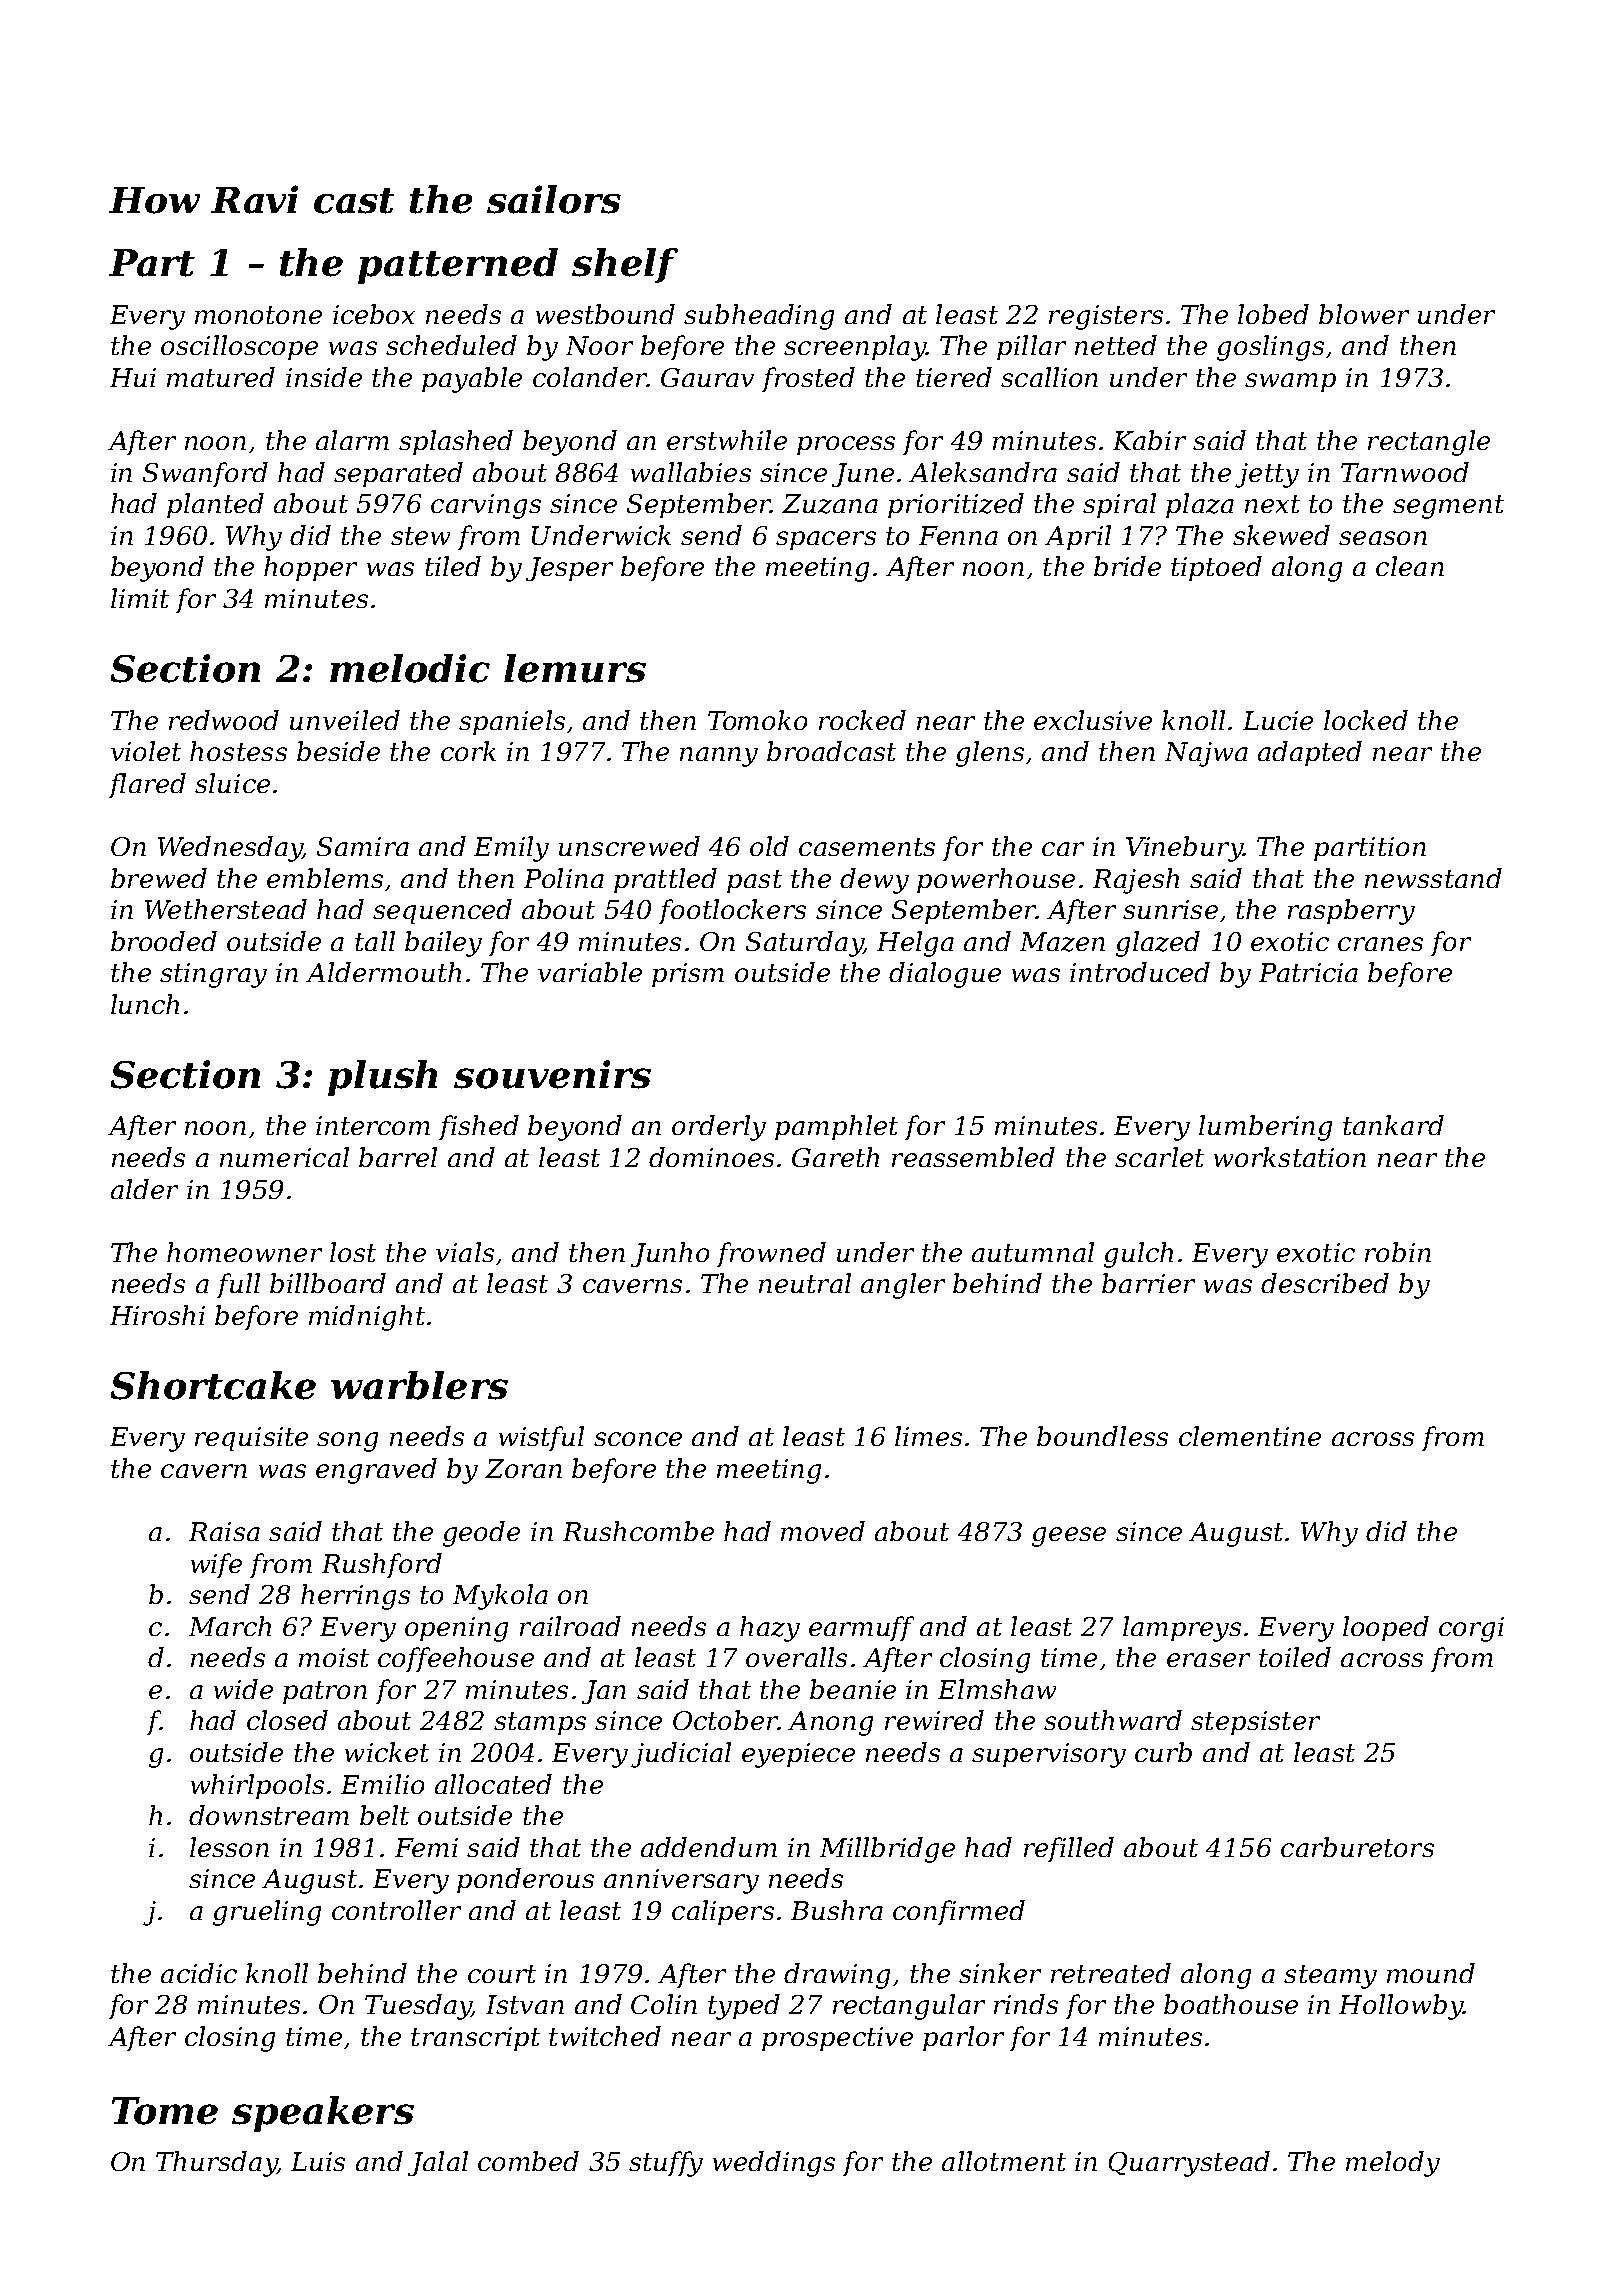  What do you see at coordinates (481, 1534) in the document?
I see `geode` at bounding box center [481, 1534].
